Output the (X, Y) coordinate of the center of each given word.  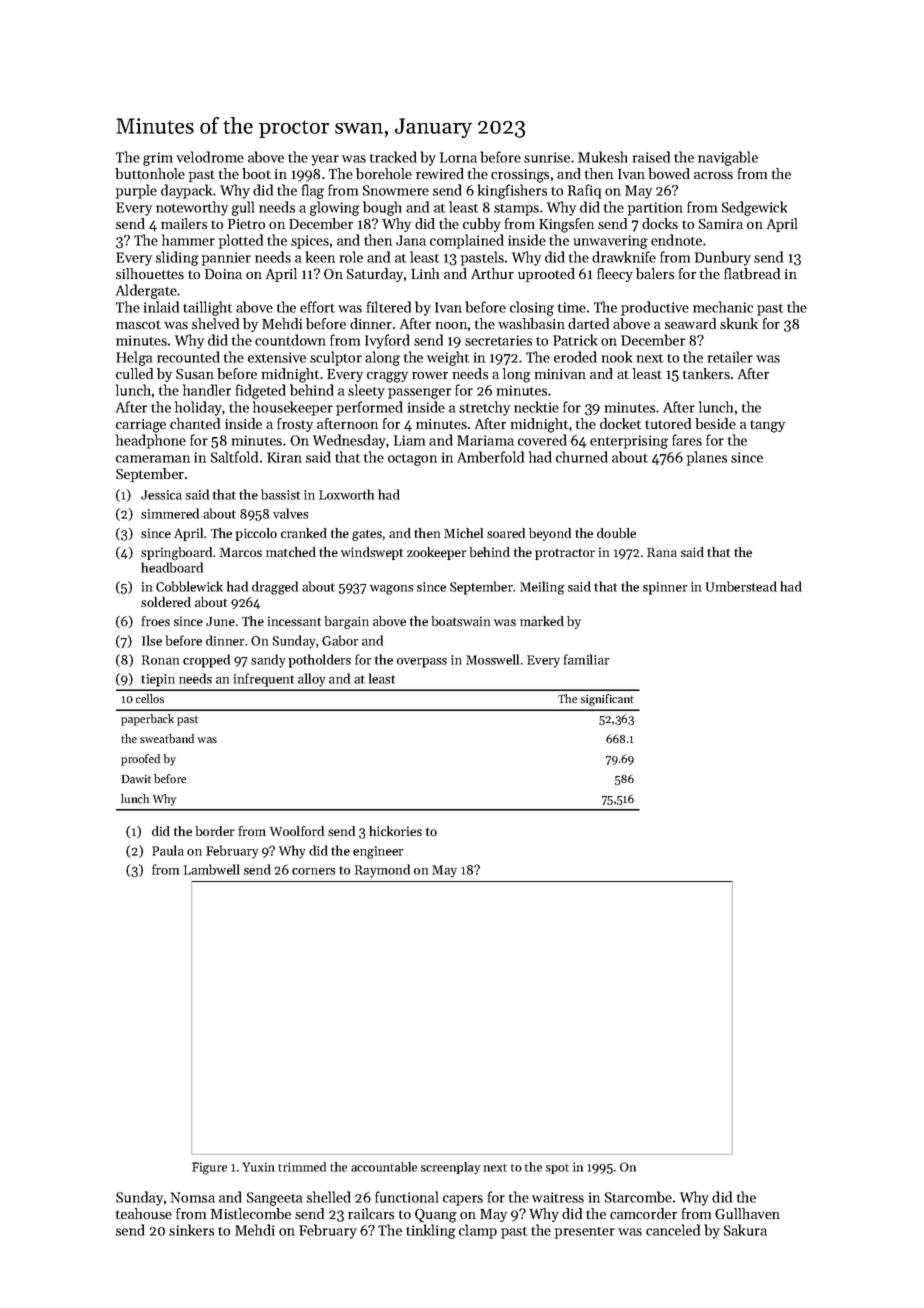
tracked (393, 157)
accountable (384, 1167)
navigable (728, 158)
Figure (209, 1168)
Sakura (745, 1230)
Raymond (382, 871)
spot (557, 1169)
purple (136, 191)
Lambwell (212, 869)
